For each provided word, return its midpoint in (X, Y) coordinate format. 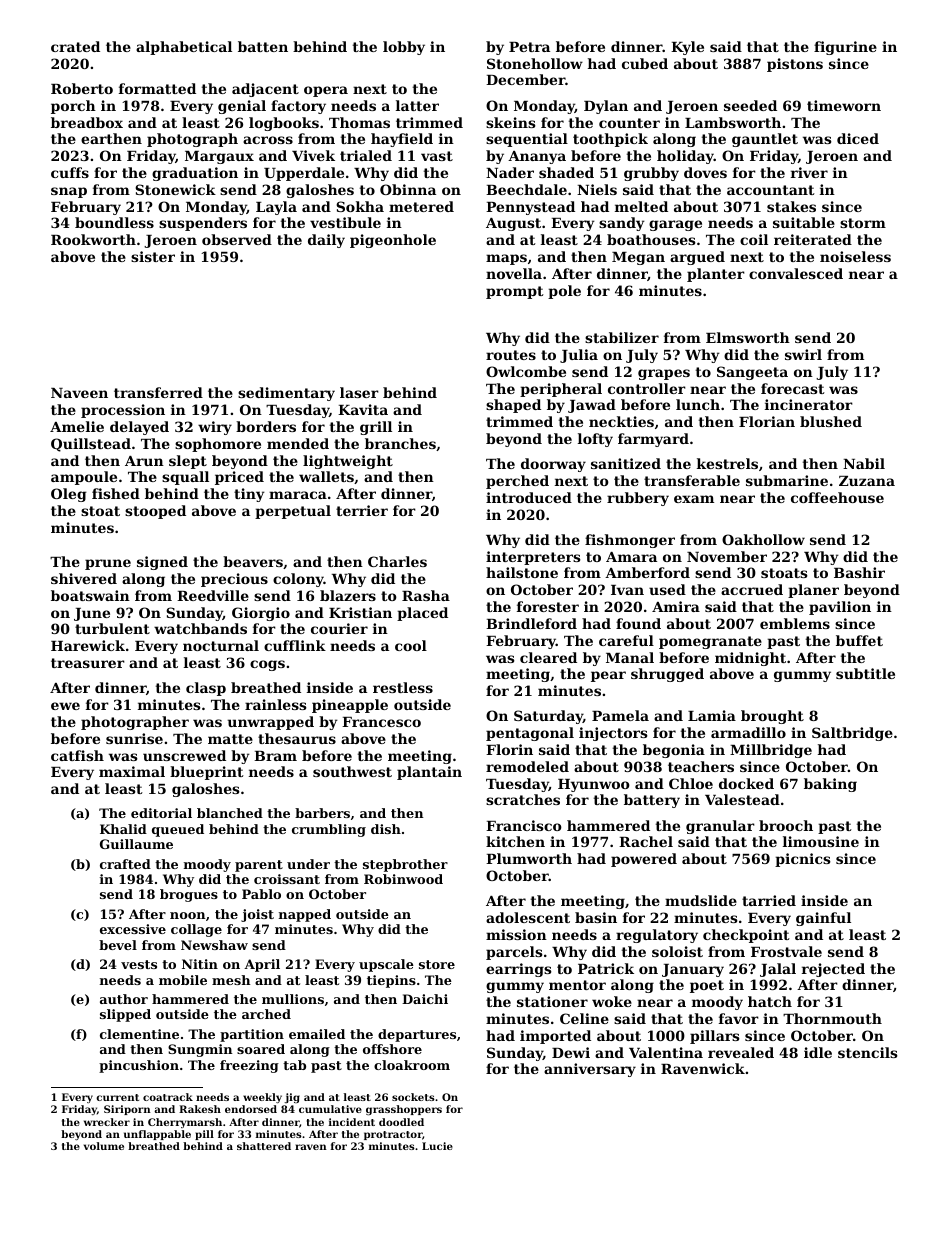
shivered (84, 578)
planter (716, 275)
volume (104, 1146)
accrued (752, 589)
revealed (741, 1052)
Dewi (571, 1052)
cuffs (70, 172)
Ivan (627, 590)
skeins (511, 122)
